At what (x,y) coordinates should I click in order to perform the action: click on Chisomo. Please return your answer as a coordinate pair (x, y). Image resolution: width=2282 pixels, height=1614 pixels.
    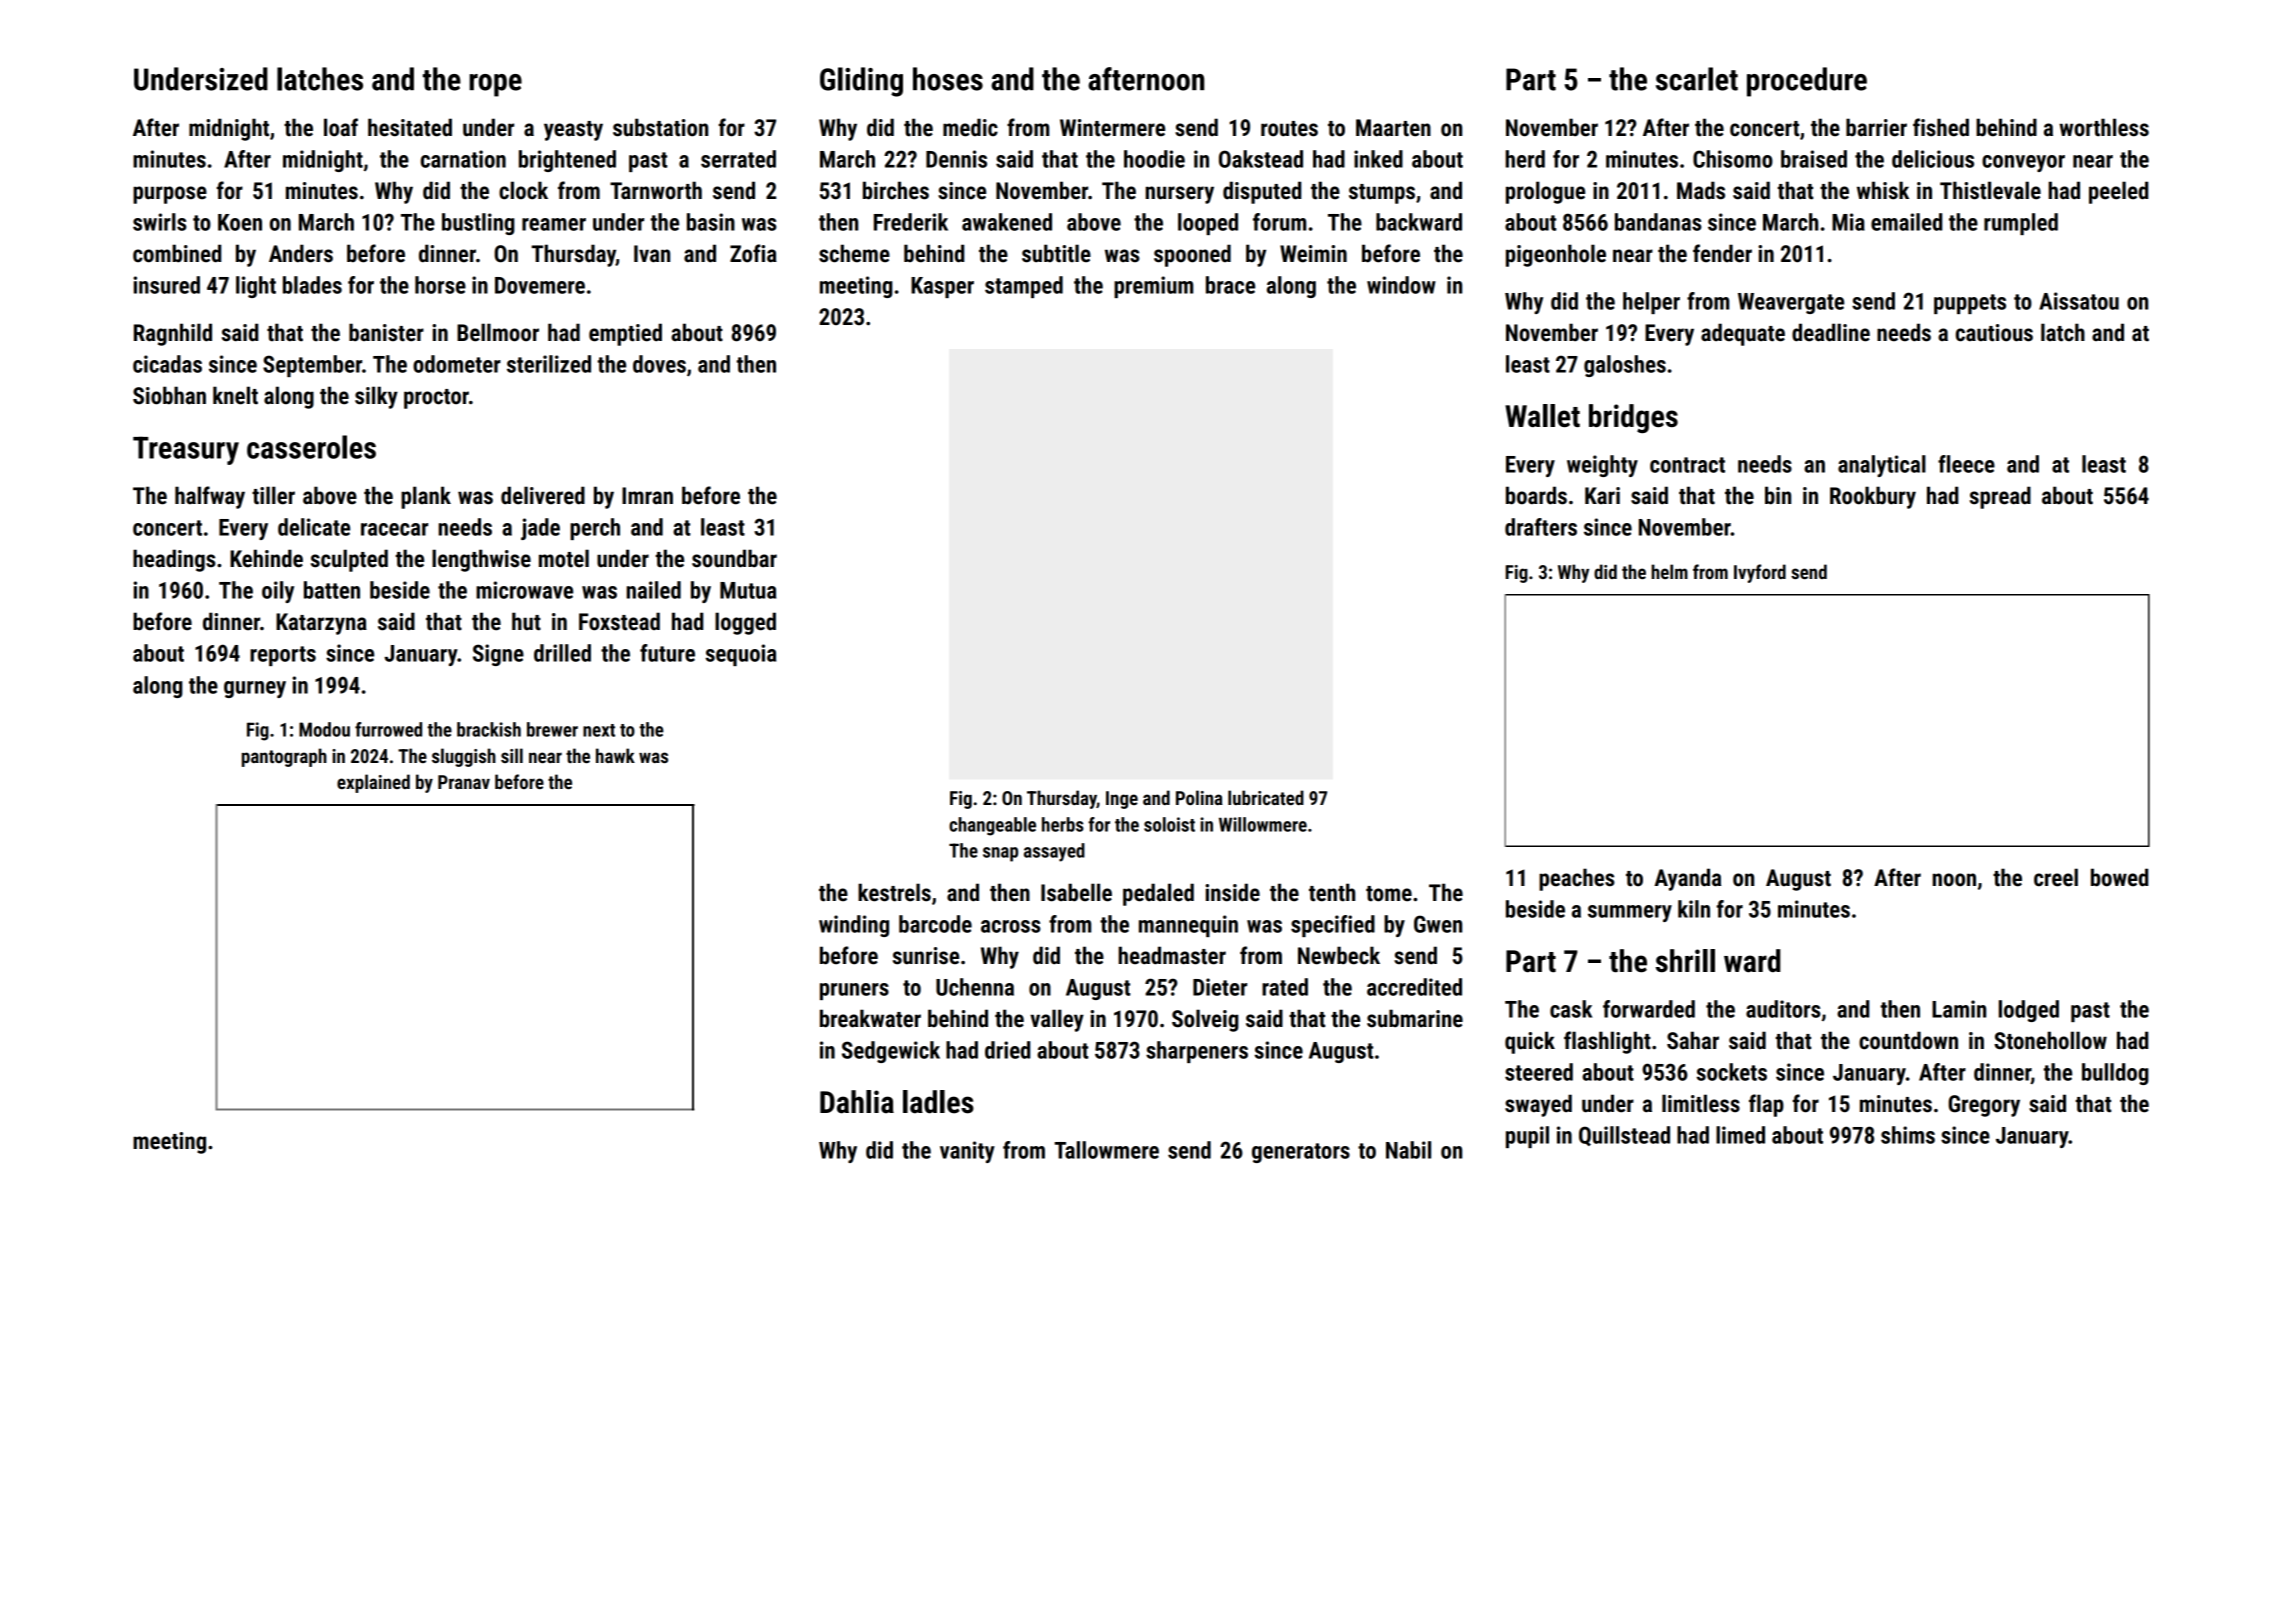
    Looking at the image, I should click on (1733, 159).
